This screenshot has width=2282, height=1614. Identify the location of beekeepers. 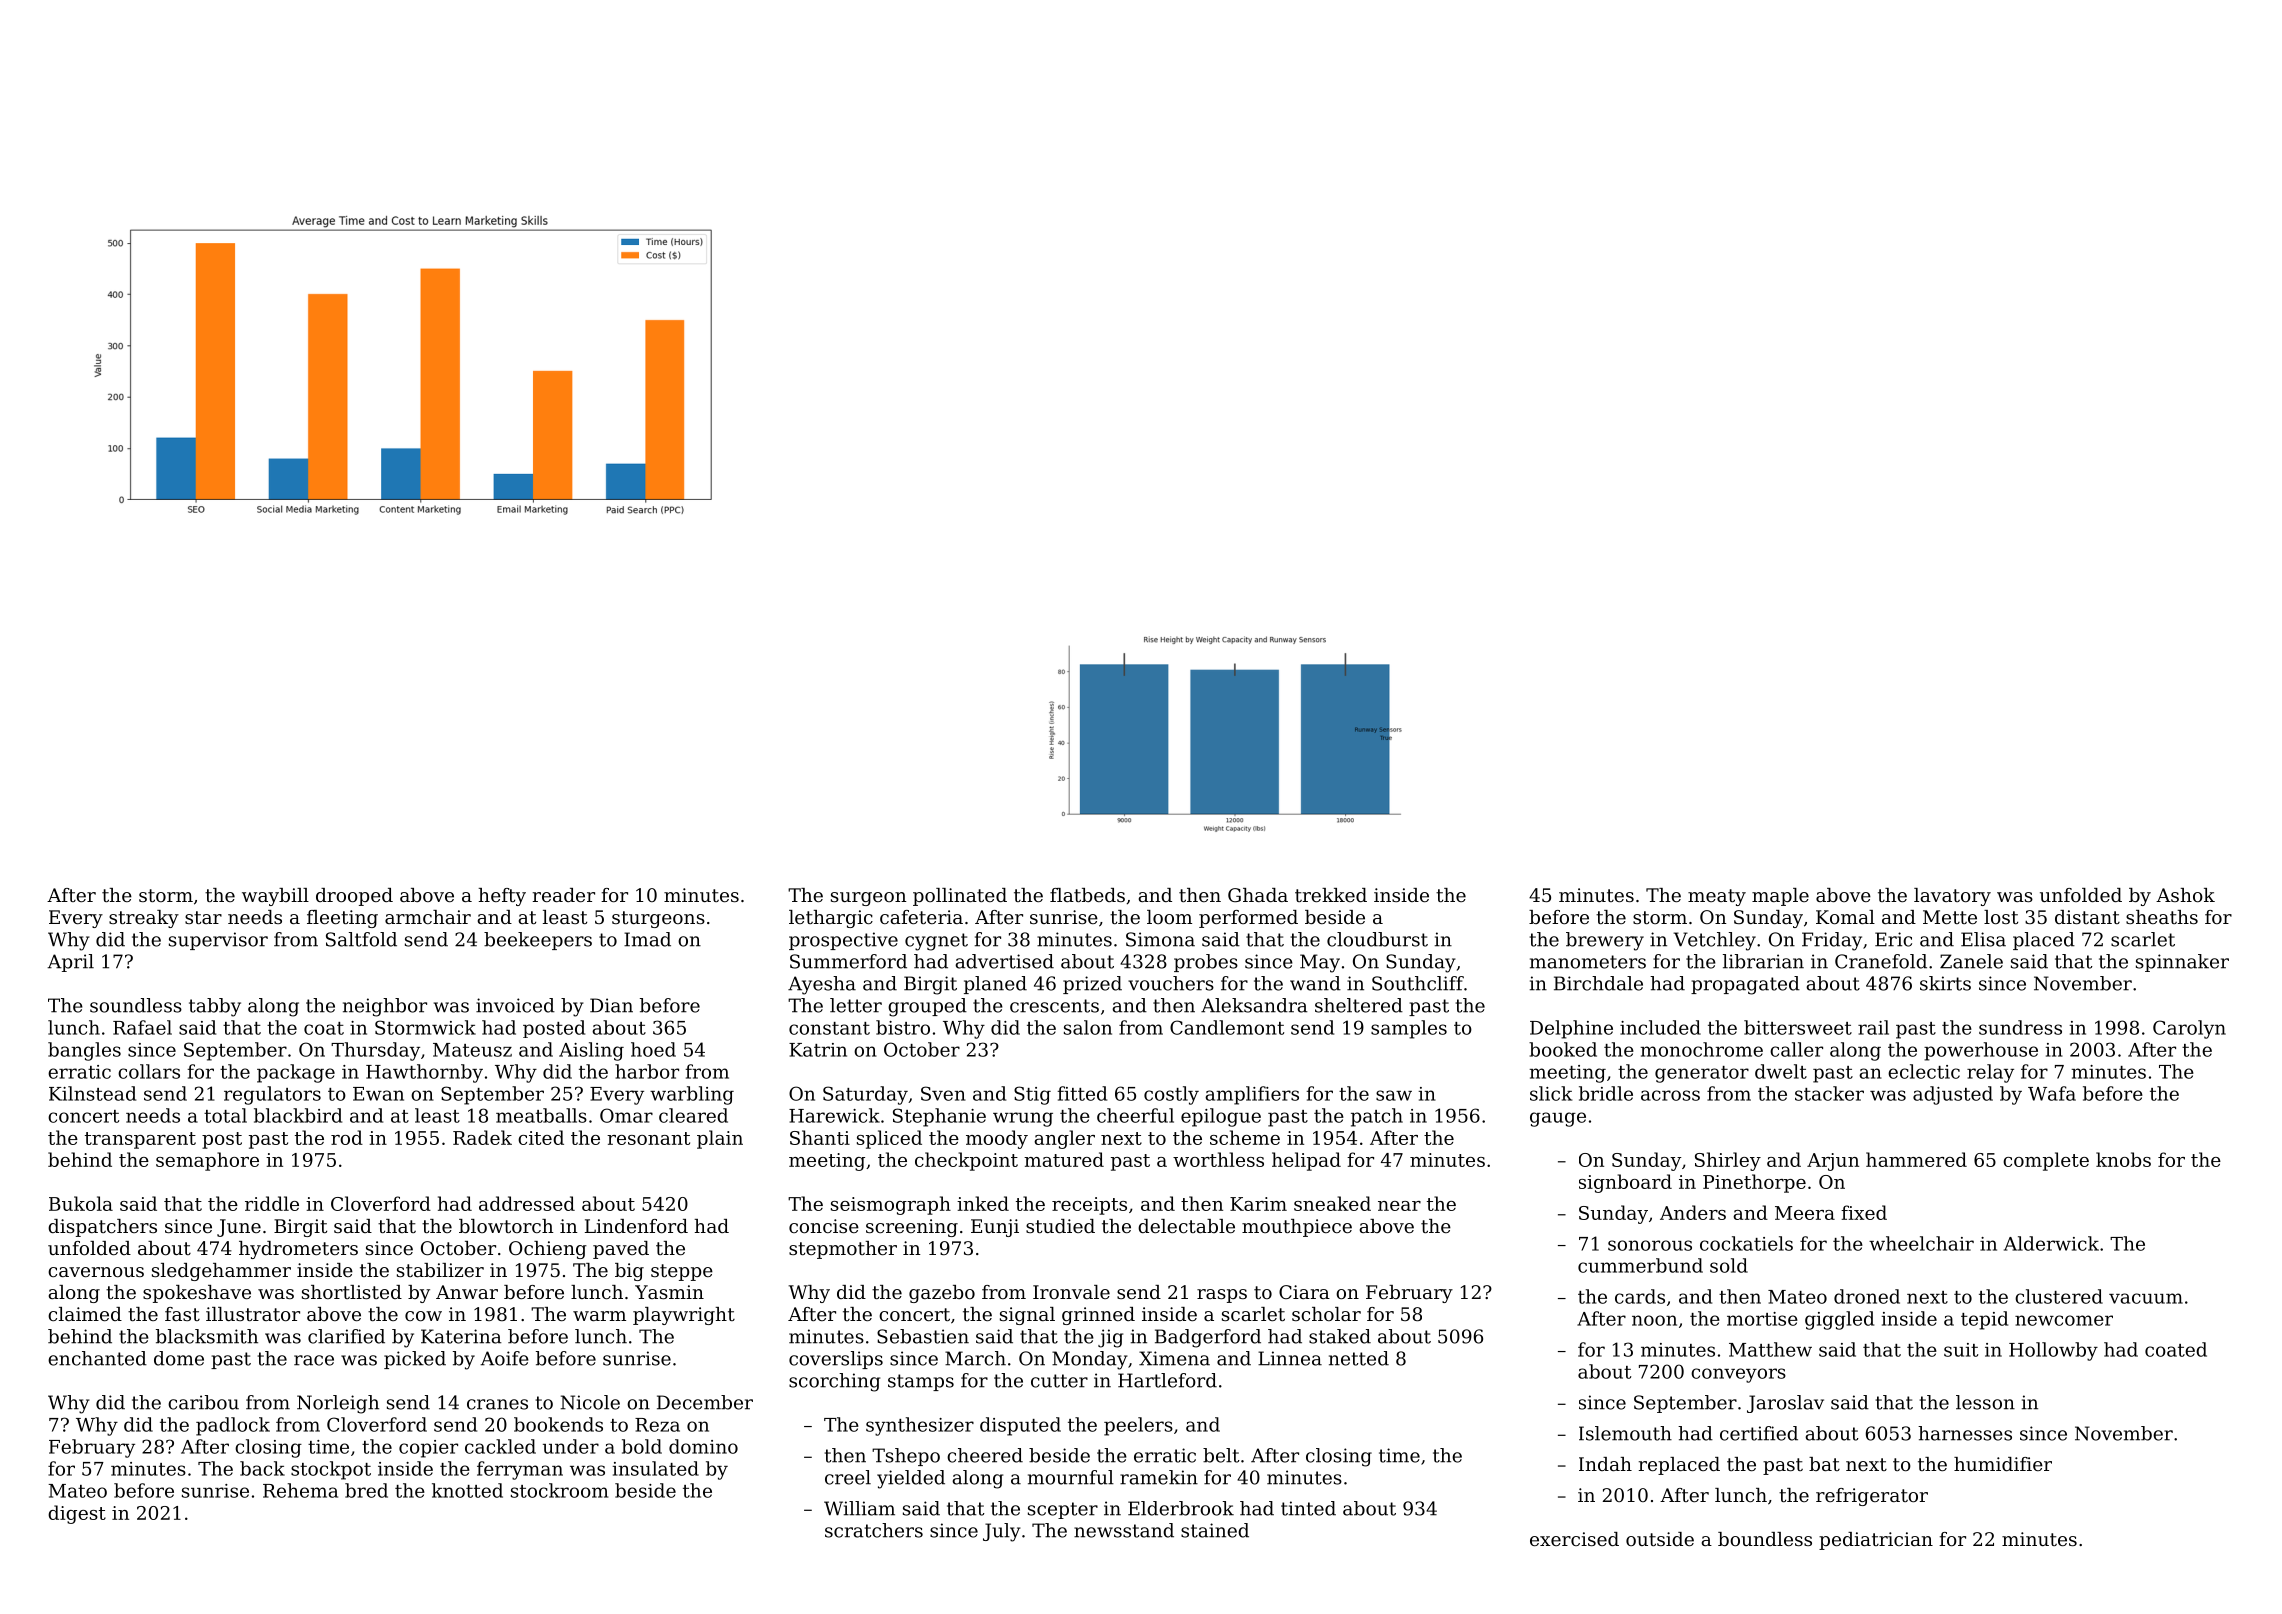
(538, 941).
